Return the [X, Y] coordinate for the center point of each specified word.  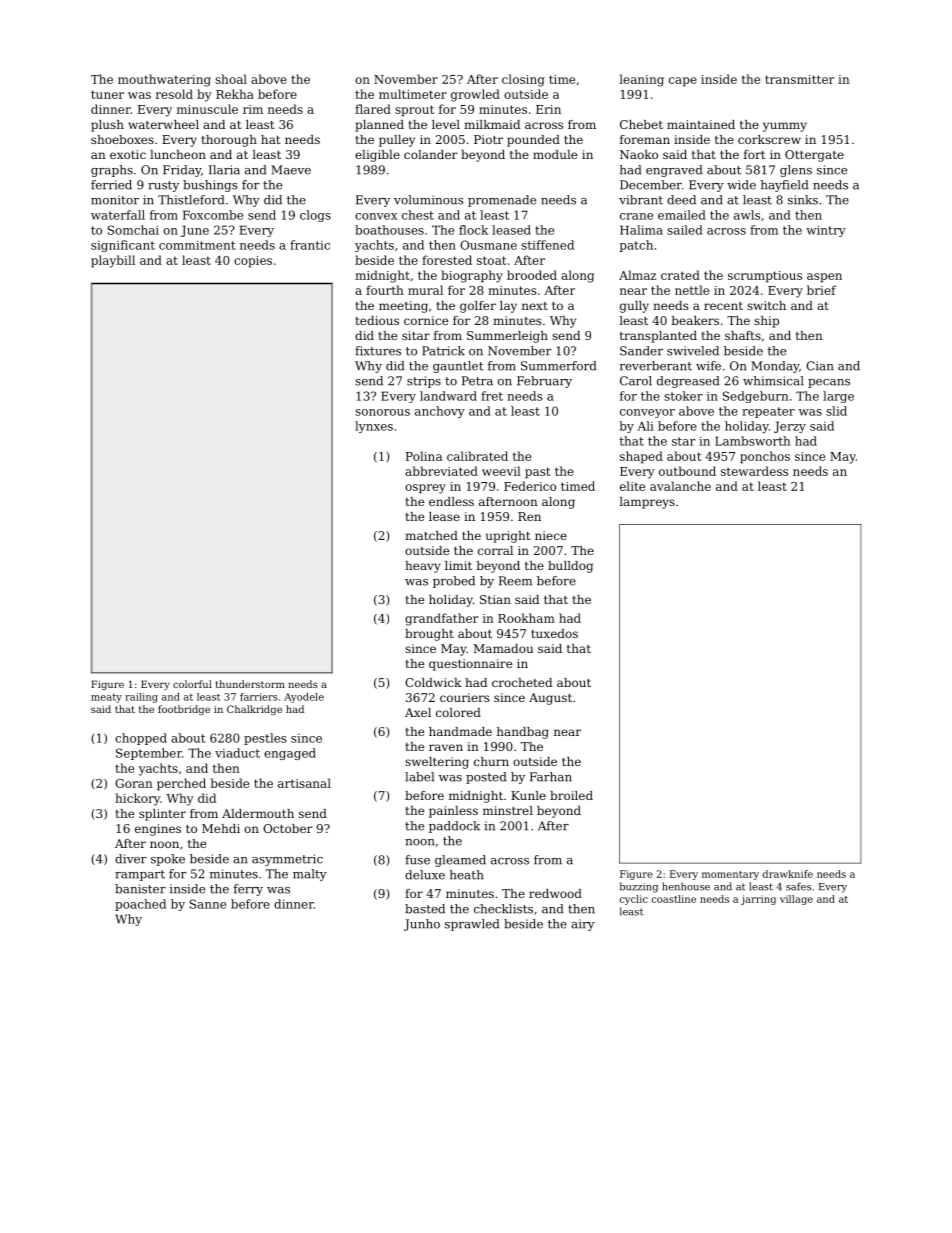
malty [310, 875]
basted [425, 909]
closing [523, 80]
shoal [231, 79]
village [796, 900]
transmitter [800, 79]
